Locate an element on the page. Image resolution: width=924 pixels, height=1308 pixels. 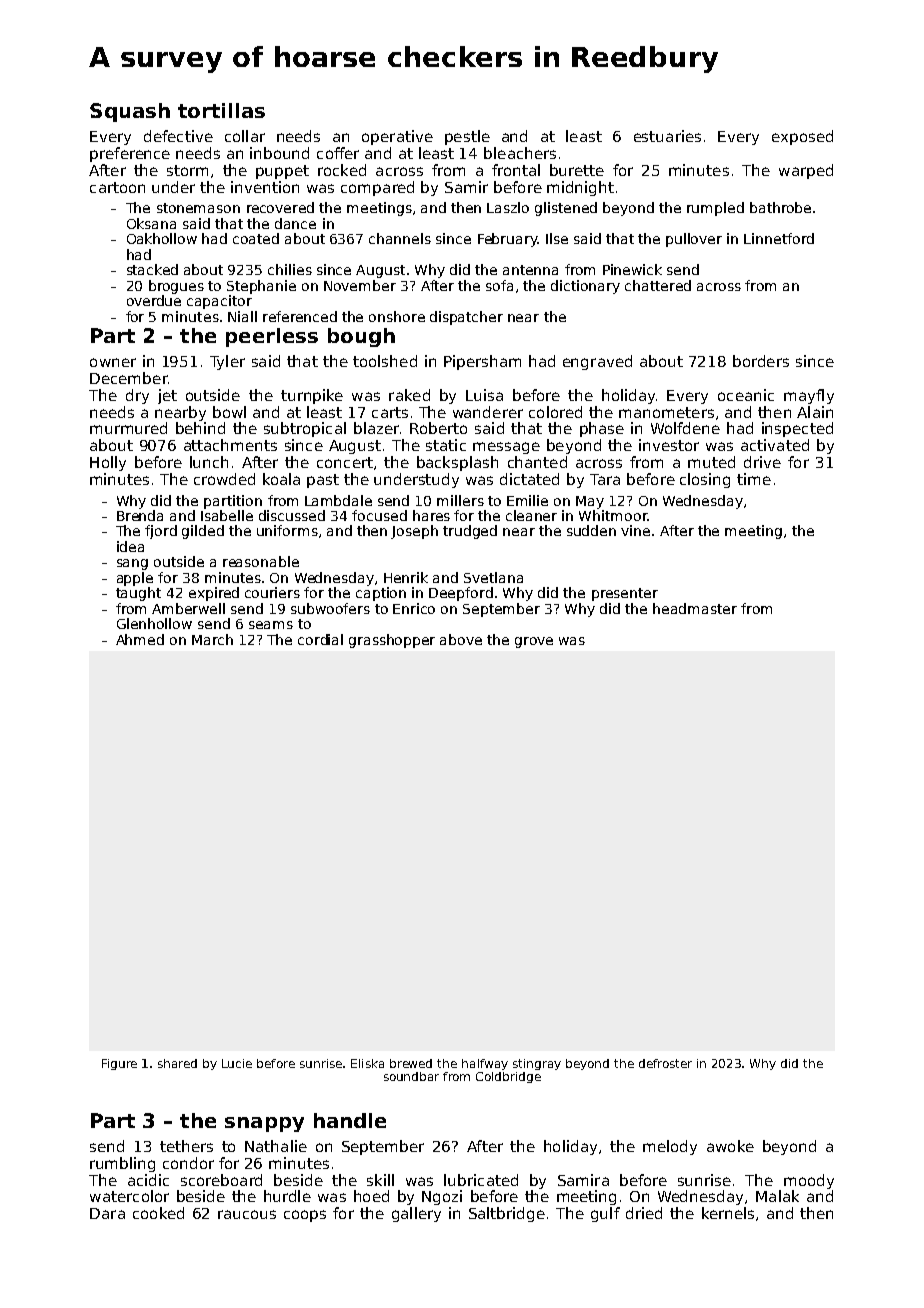
Tara is located at coordinates (605, 479).
